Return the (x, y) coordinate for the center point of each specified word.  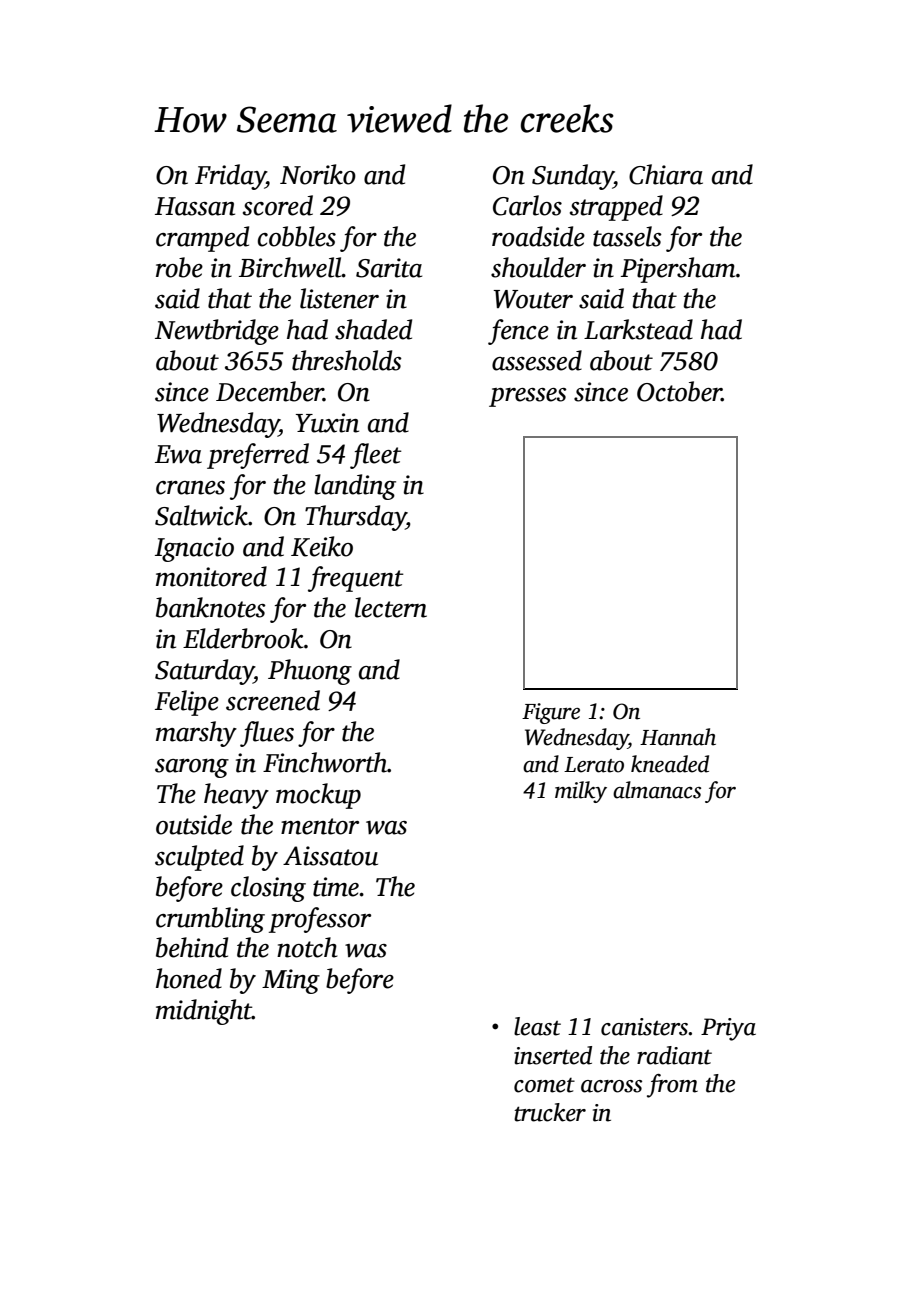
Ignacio (194, 549)
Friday (230, 177)
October (679, 391)
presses (528, 397)
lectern (391, 607)
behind (192, 947)
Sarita (389, 268)
